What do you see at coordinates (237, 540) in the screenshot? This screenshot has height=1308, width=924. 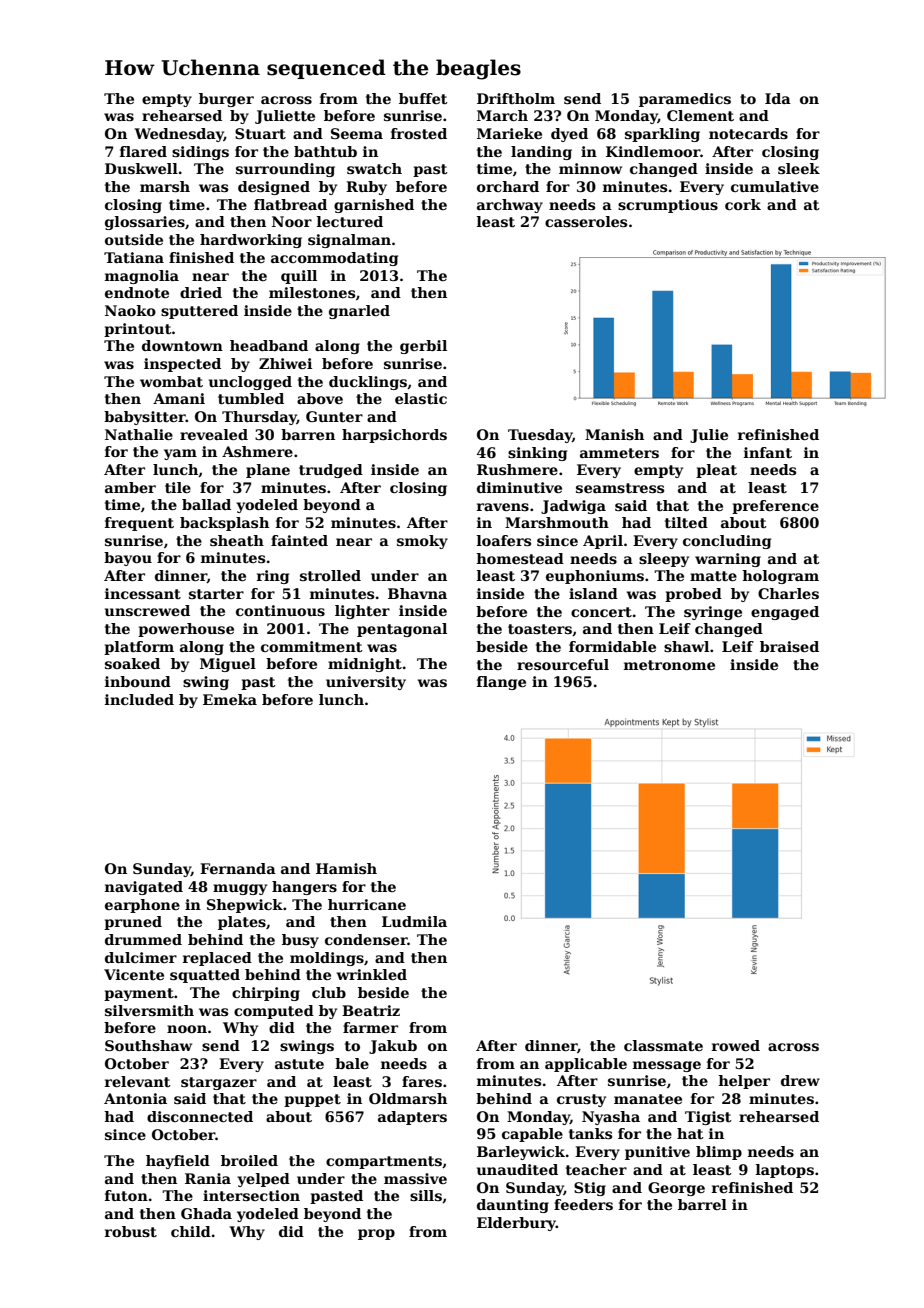 I see `sheath` at bounding box center [237, 540].
